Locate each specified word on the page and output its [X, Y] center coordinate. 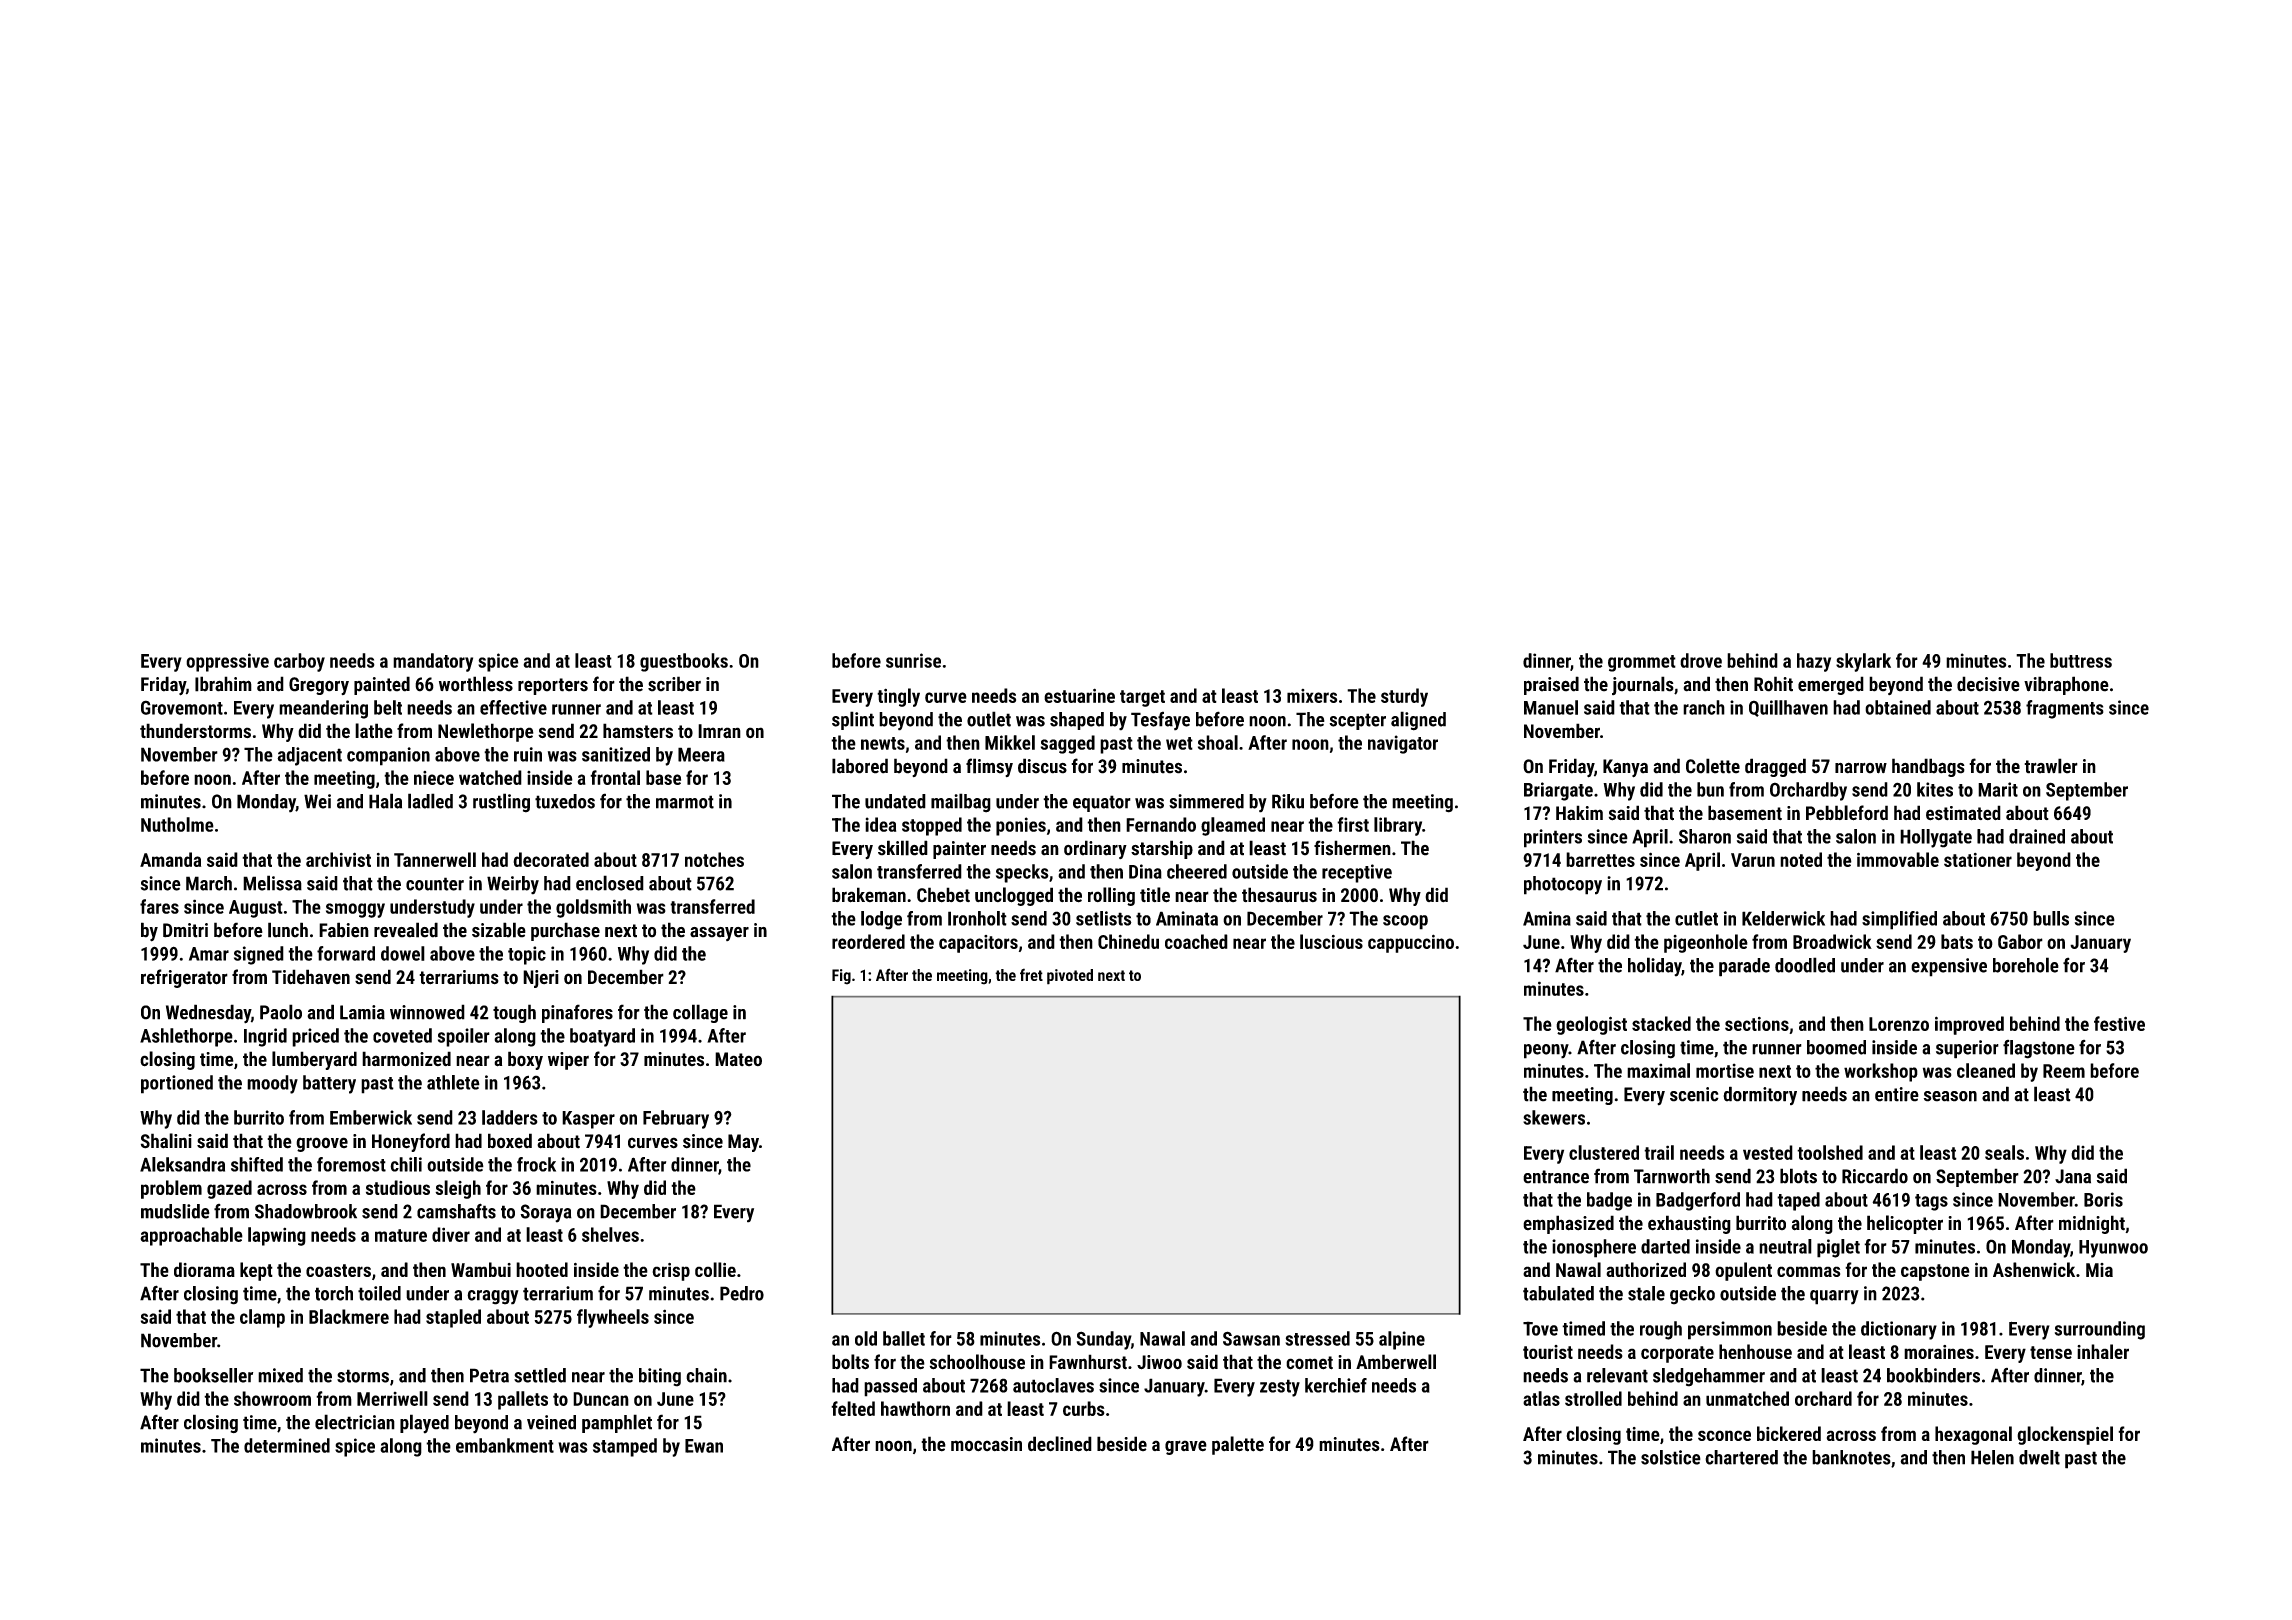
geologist [1591, 1025]
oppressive [227, 662]
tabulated [1558, 1293]
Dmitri [185, 930]
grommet [1642, 663]
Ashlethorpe [186, 1037]
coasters [338, 1270]
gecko [1692, 1295]
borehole [2026, 965]
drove [1701, 660]
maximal [1658, 1070]
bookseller [213, 1375]
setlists [1104, 918]
